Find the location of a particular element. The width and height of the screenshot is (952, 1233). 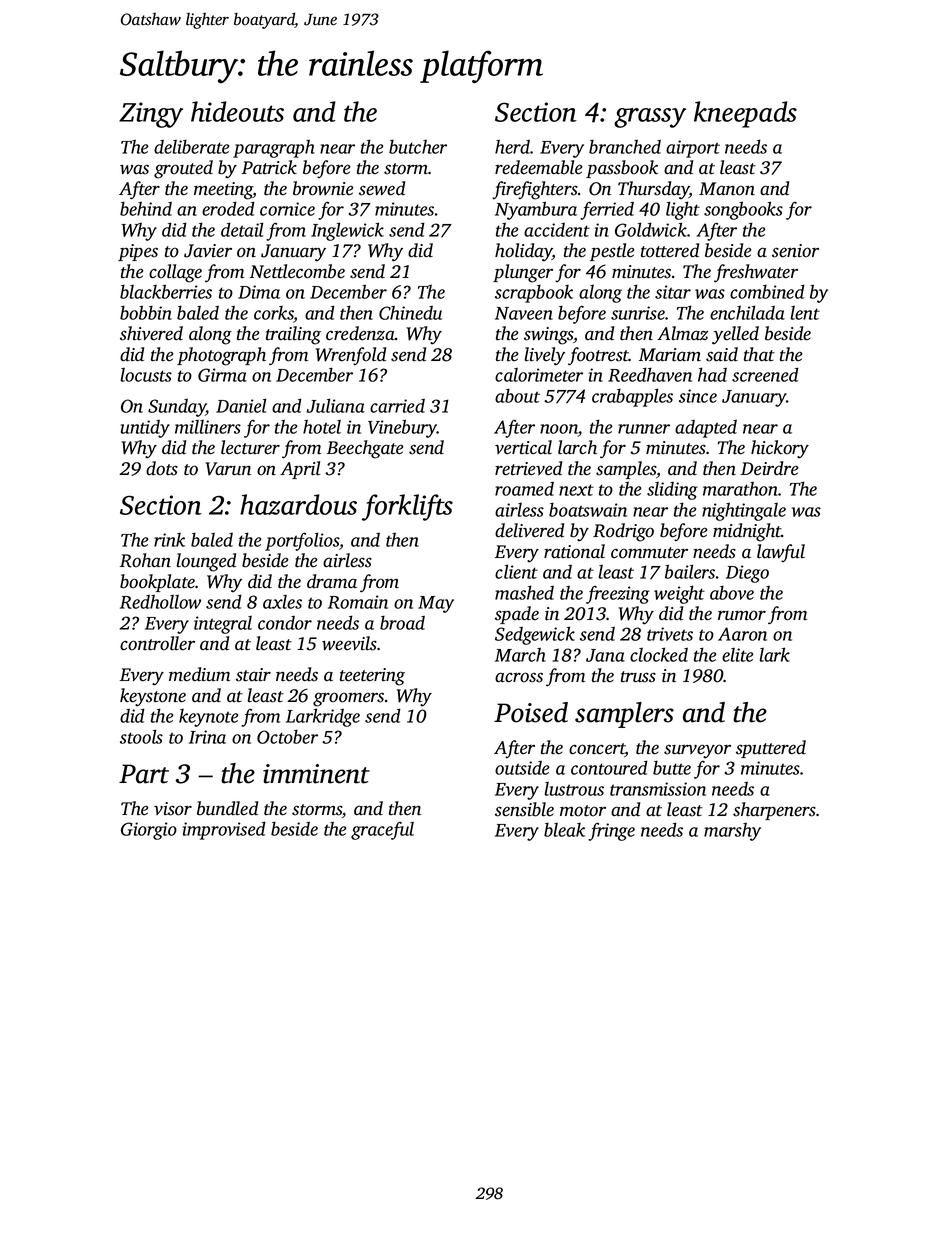

mashed is located at coordinates (524, 592).
